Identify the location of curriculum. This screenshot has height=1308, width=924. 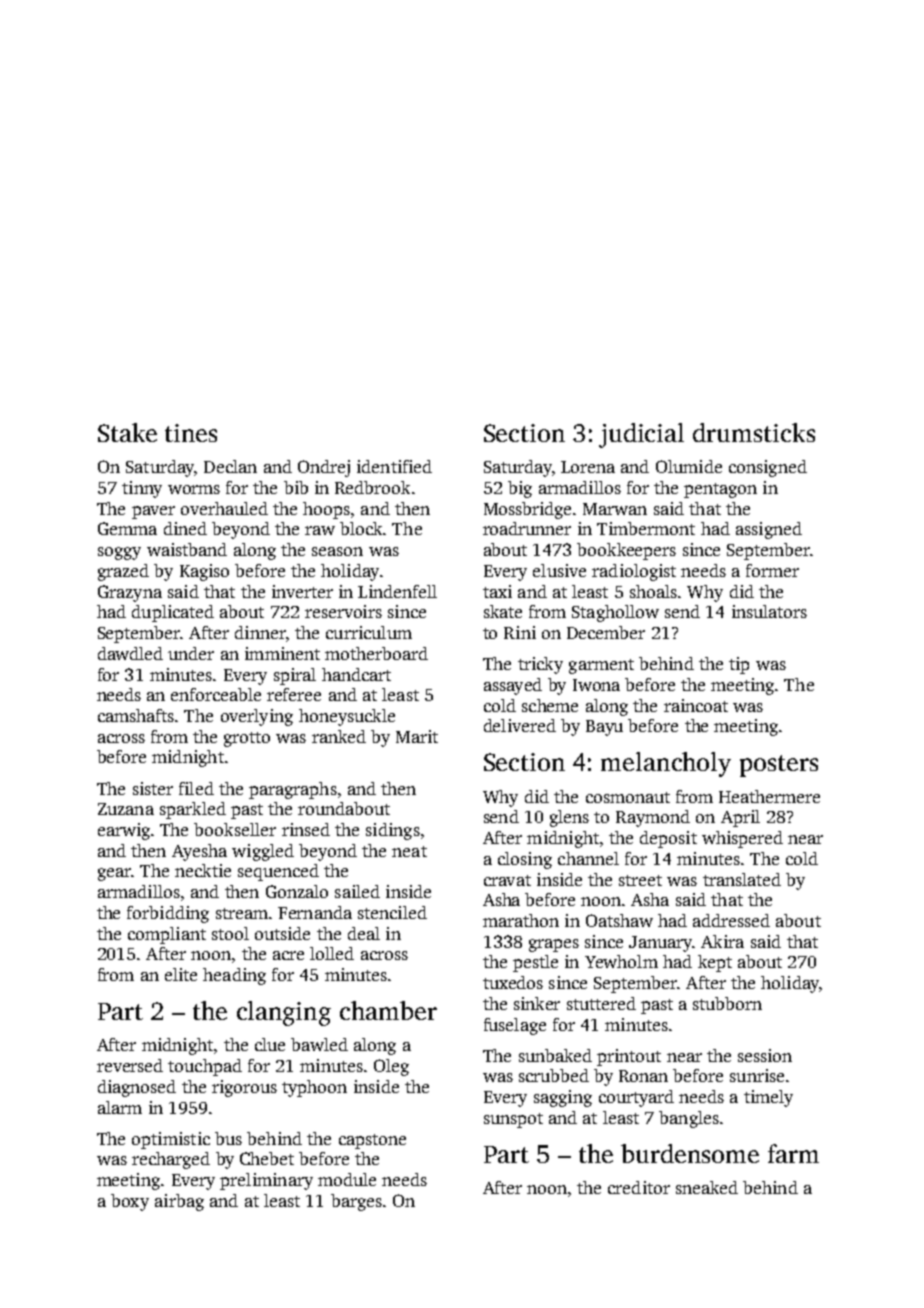
(369, 632).
